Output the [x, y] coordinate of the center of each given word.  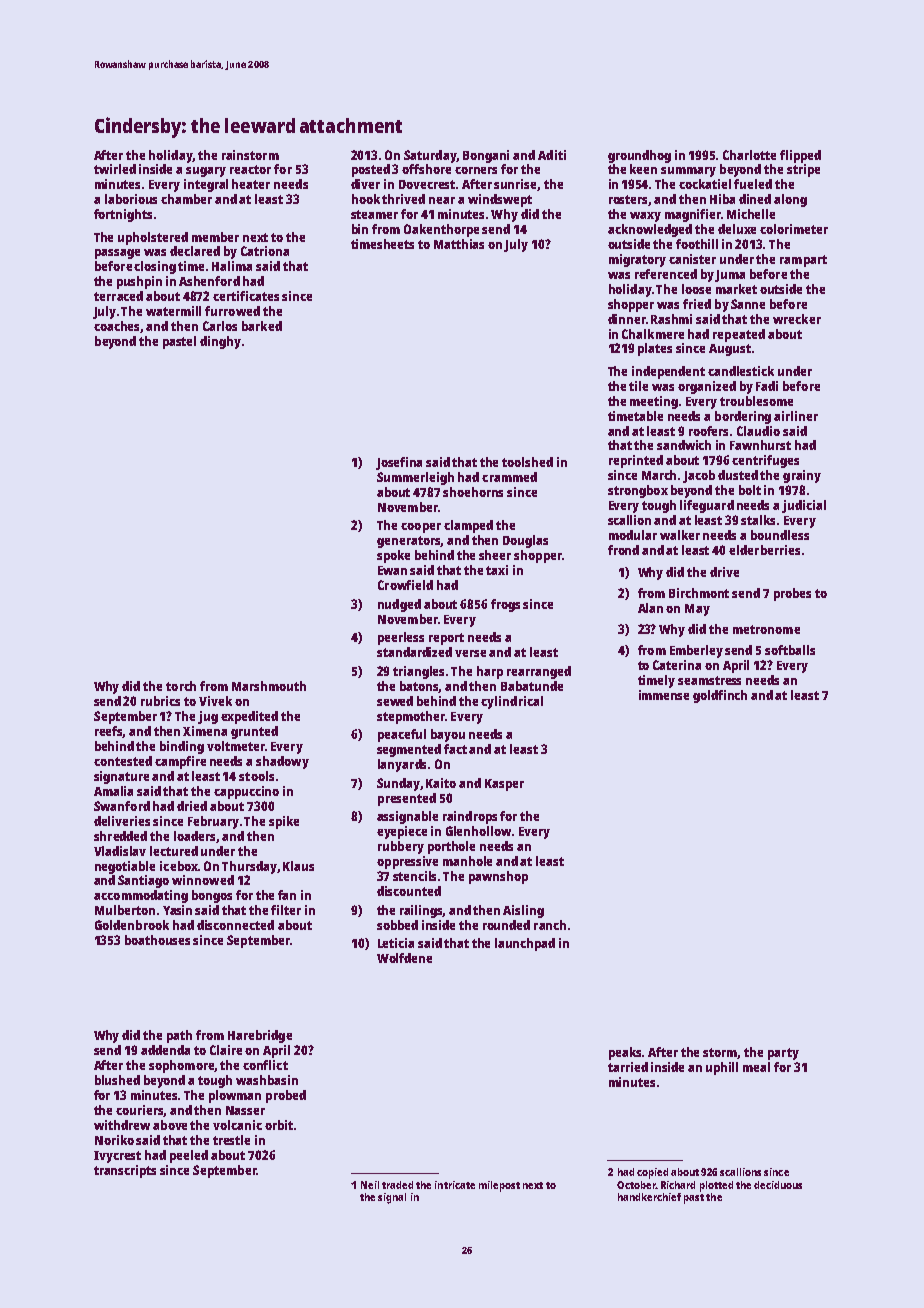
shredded [120, 836]
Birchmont [699, 593]
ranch [550, 925]
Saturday [430, 156]
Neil [370, 1185]
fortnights [123, 215]
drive [724, 572]
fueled [753, 184]
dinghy [220, 342]
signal [392, 1198]
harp [490, 672]
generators [409, 542]
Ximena [205, 731]
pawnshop [498, 877]
